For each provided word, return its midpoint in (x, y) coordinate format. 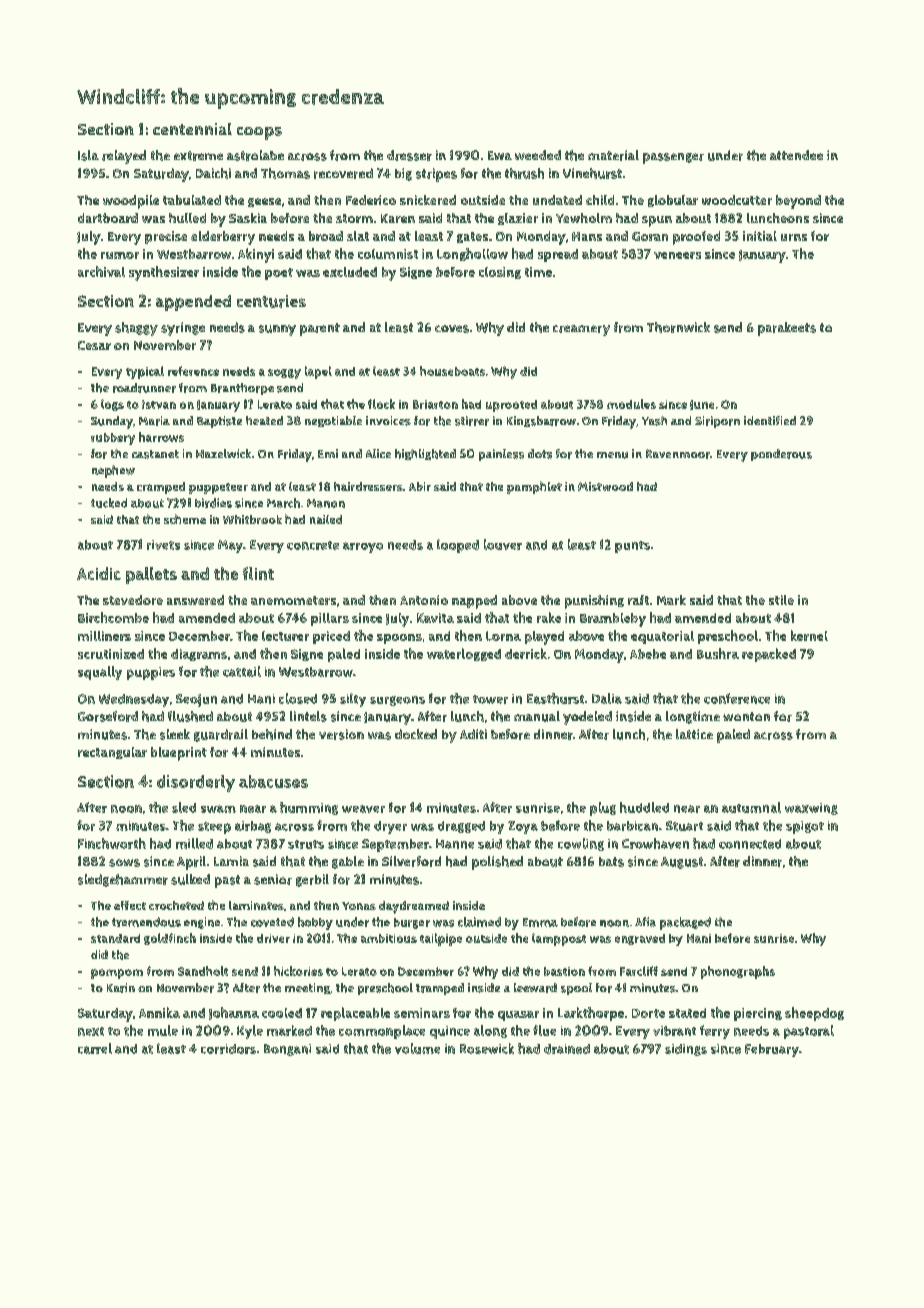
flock (381, 404)
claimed (479, 922)
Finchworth (112, 843)
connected (750, 844)
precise (166, 237)
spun (657, 221)
